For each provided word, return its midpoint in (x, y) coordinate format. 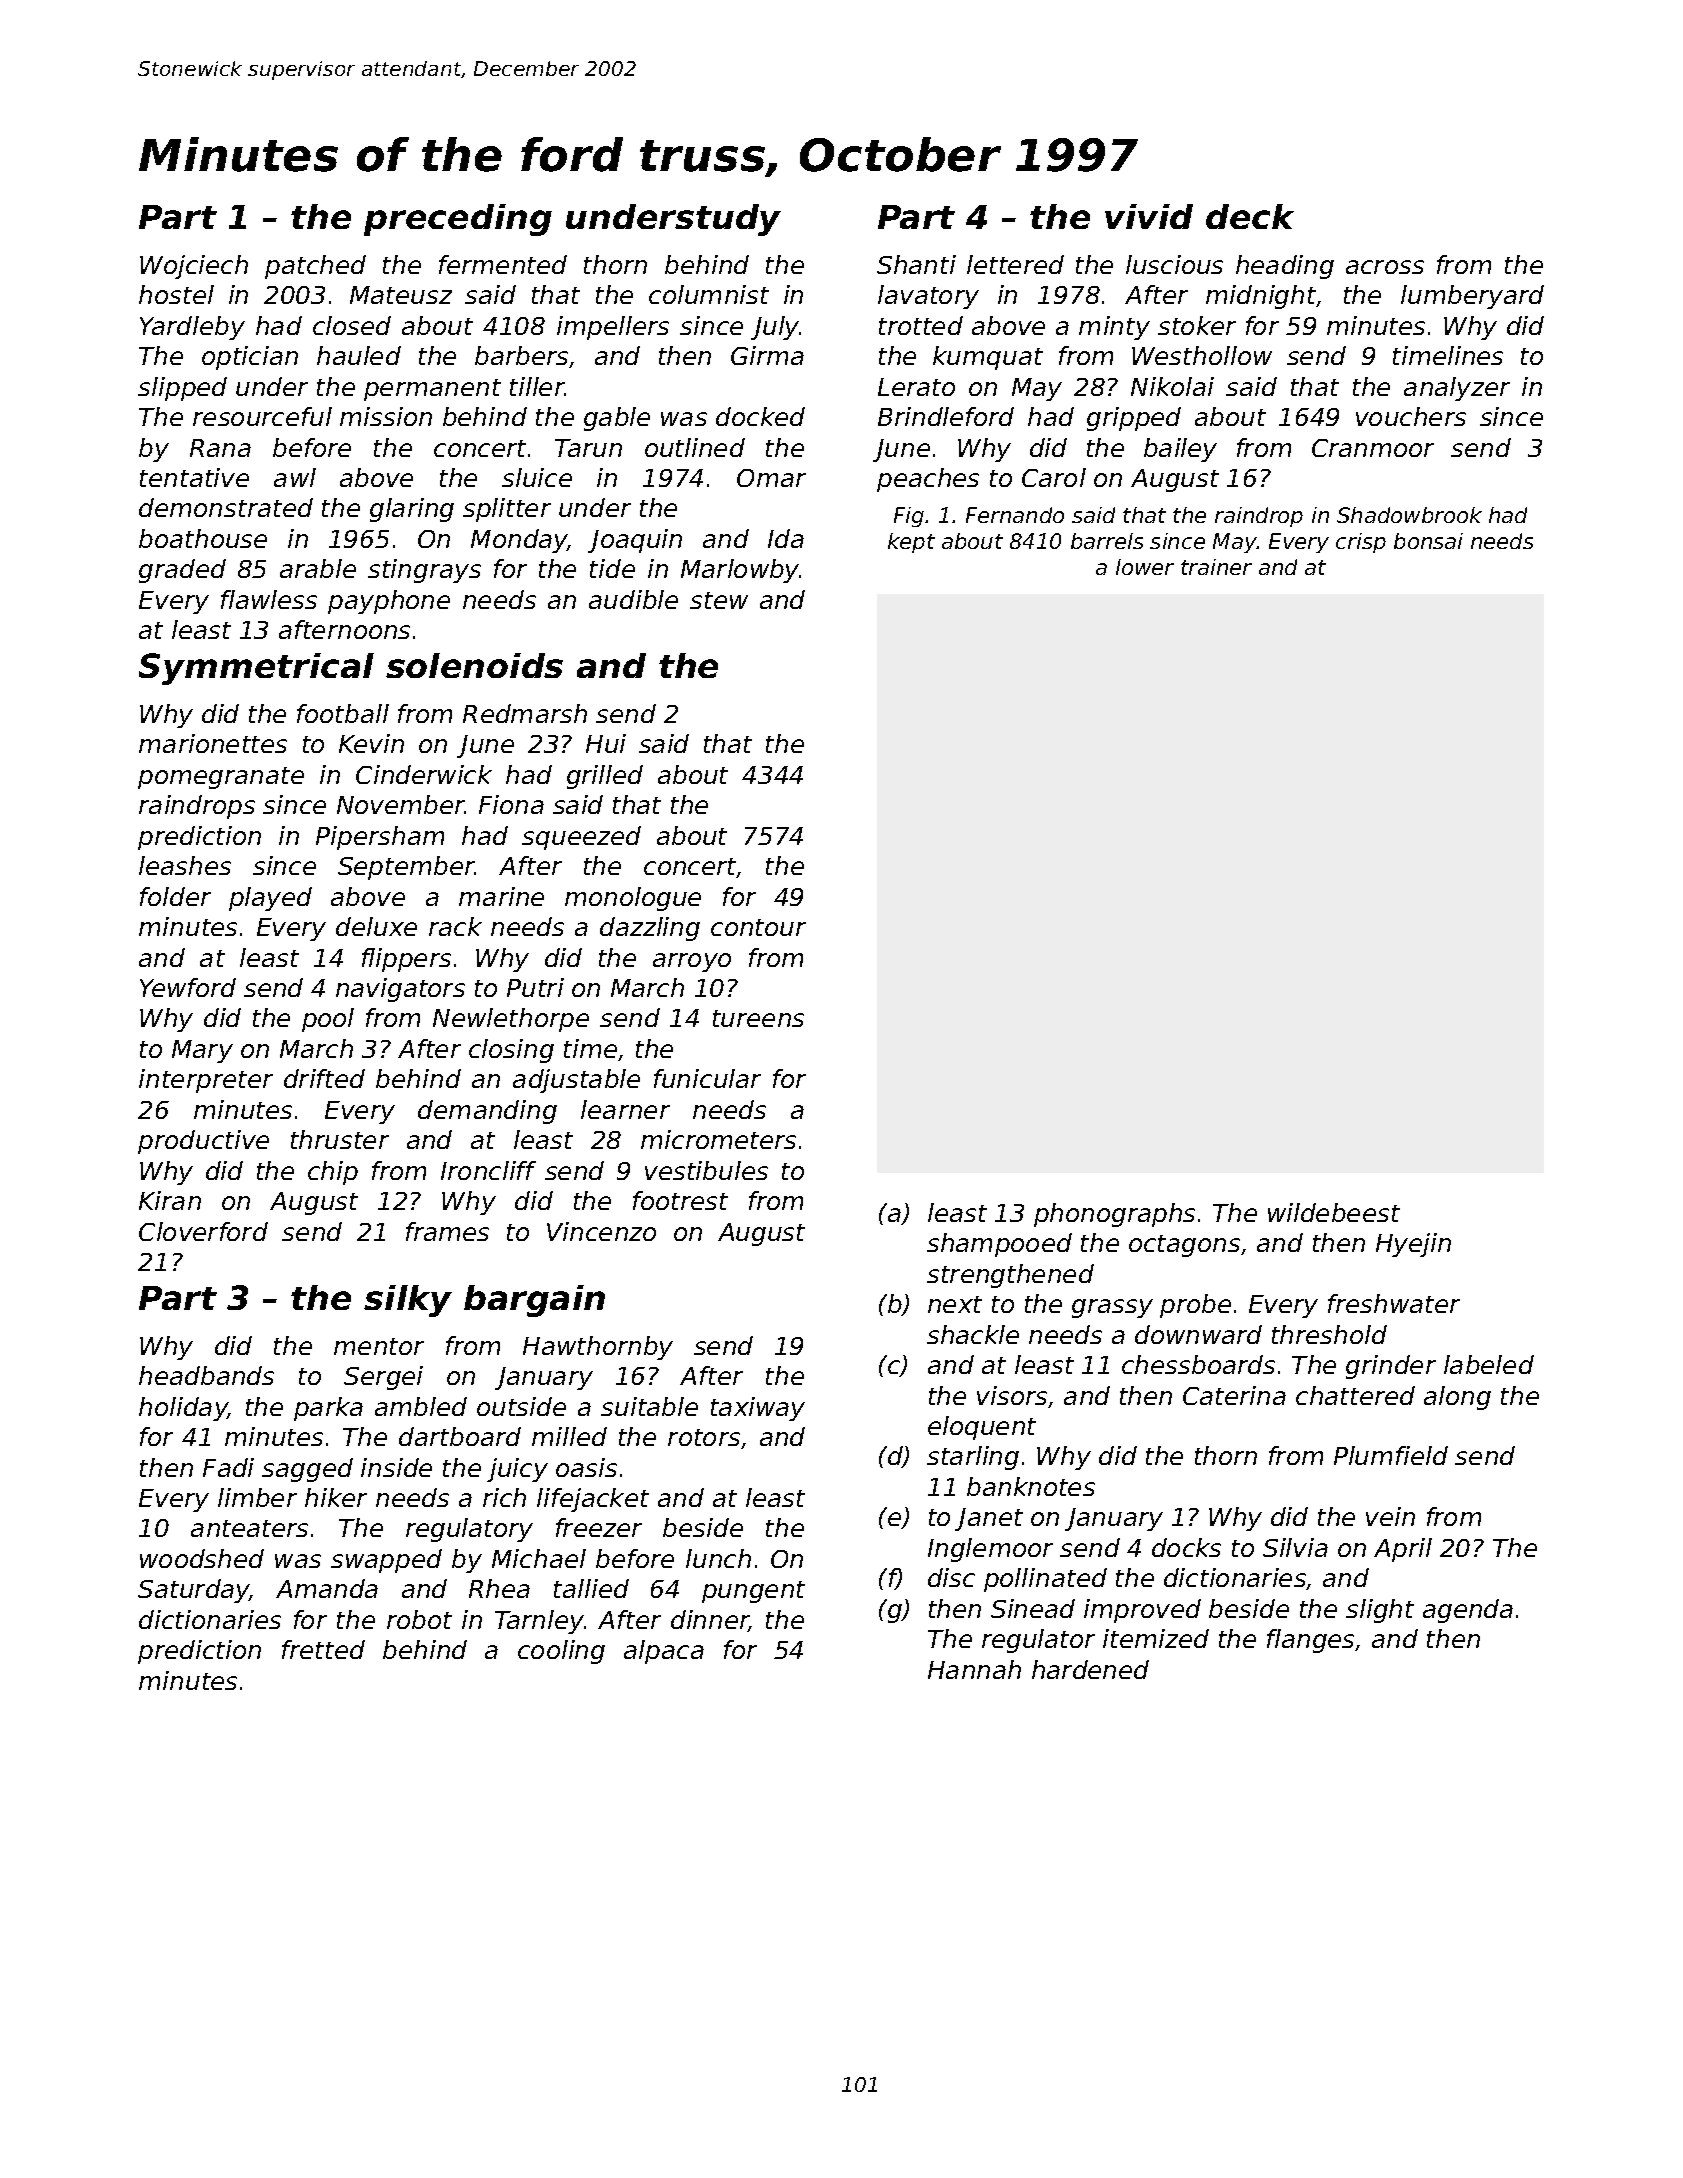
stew (719, 600)
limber (257, 1497)
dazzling (650, 929)
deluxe (376, 926)
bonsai (1428, 541)
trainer (1216, 567)
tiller (537, 386)
